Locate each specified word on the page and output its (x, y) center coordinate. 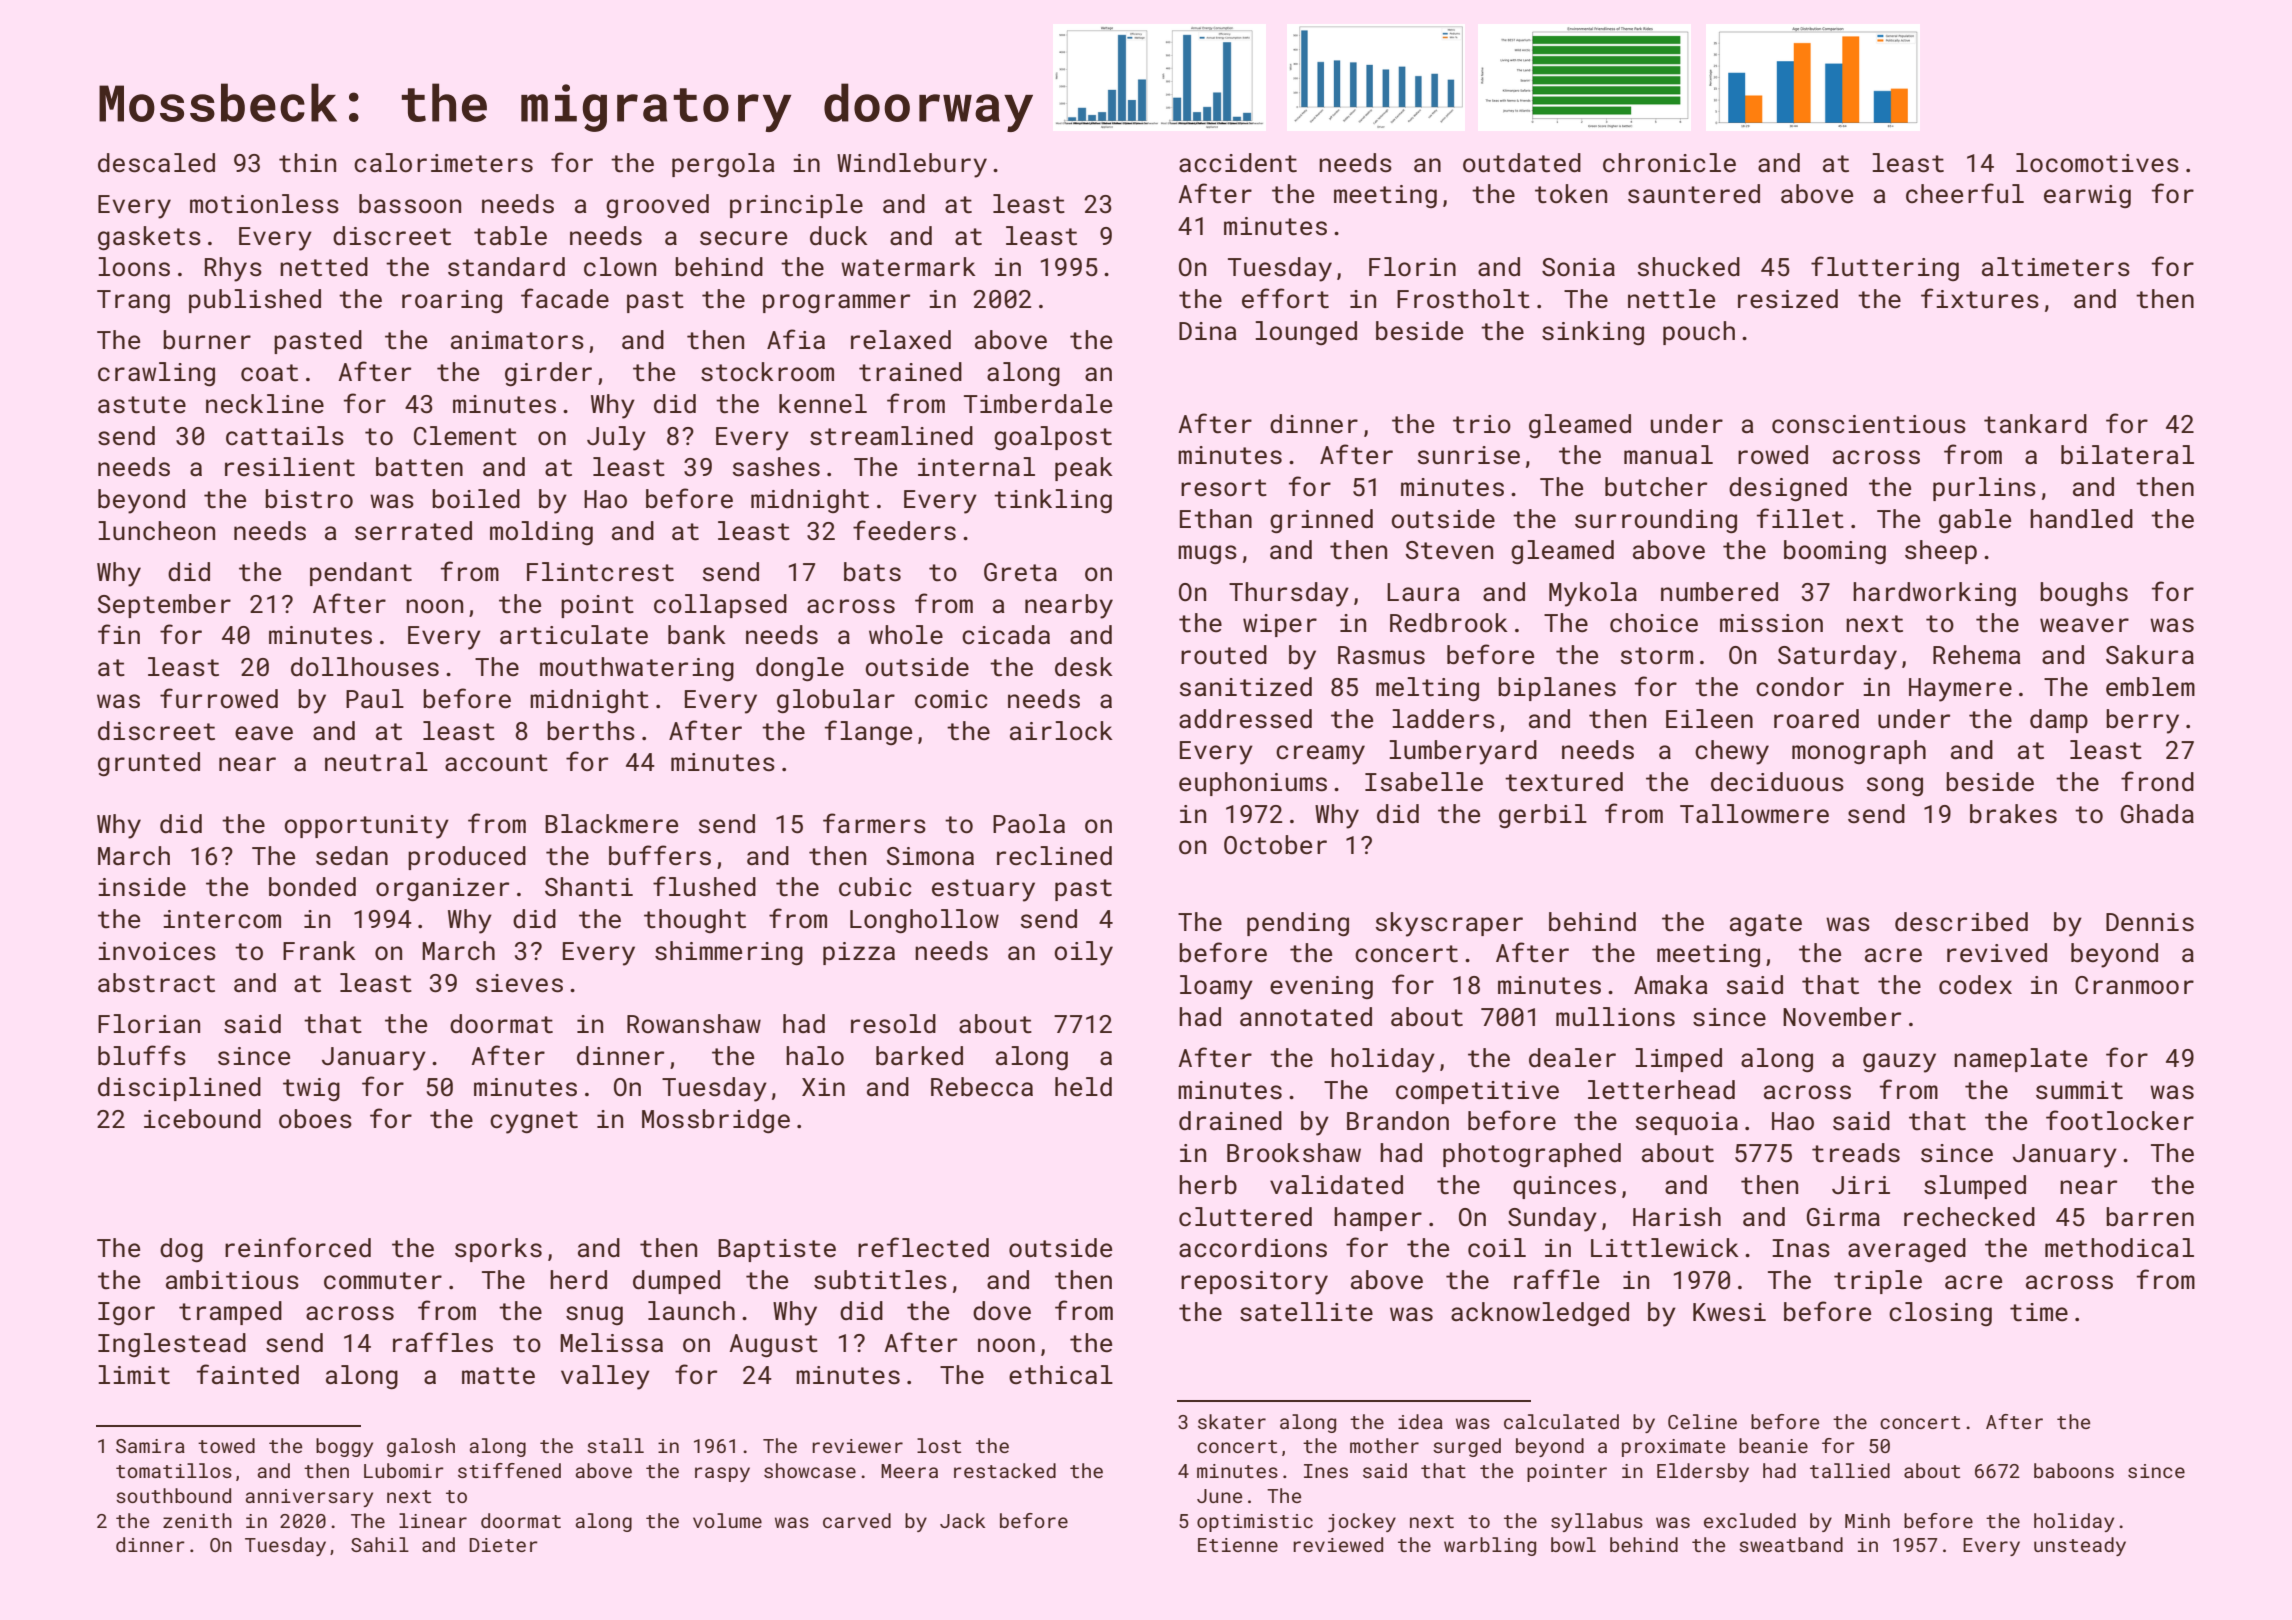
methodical (2119, 1248)
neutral (376, 762)
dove (1002, 1311)
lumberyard (1463, 752)
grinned (1321, 521)
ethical (1061, 1375)
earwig (2087, 196)
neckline (265, 404)
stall (615, 1445)
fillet (1800, 518)
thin (307, 163)
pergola (723, 165)
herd (578, 1280)
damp (2059, 721)
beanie (1773, 1445)
